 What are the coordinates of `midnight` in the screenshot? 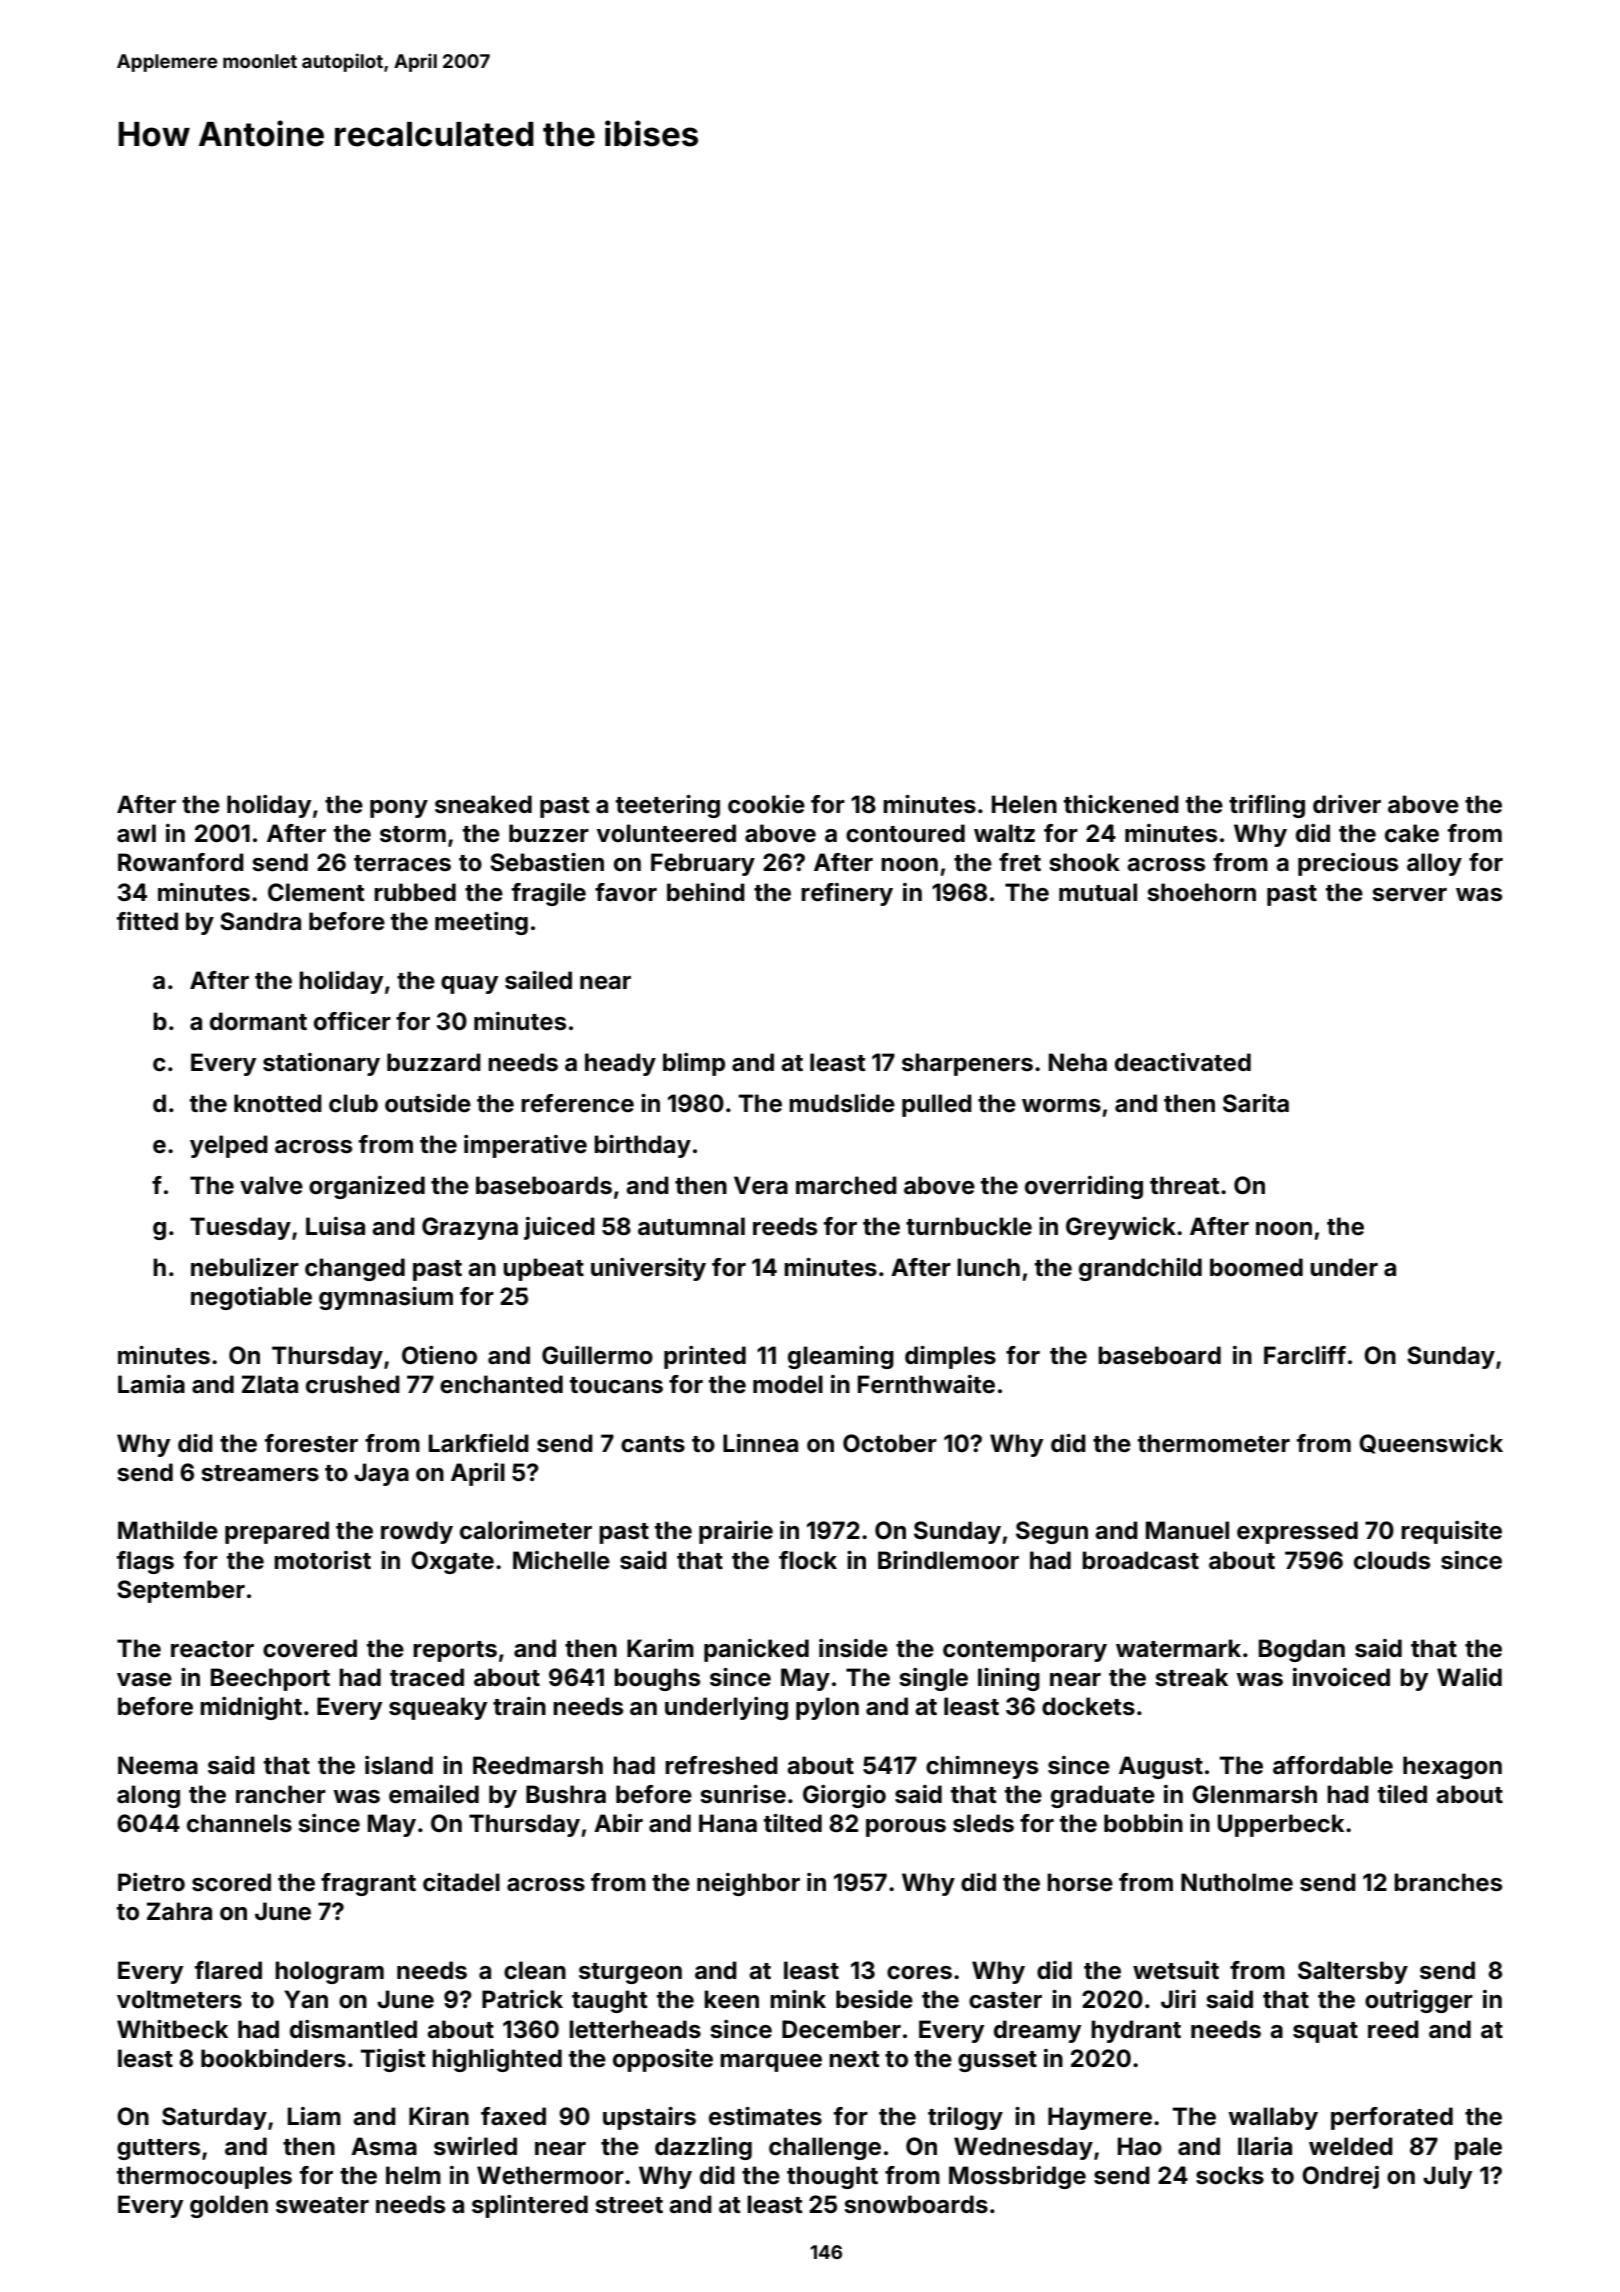 It's located at (251, 1708).
